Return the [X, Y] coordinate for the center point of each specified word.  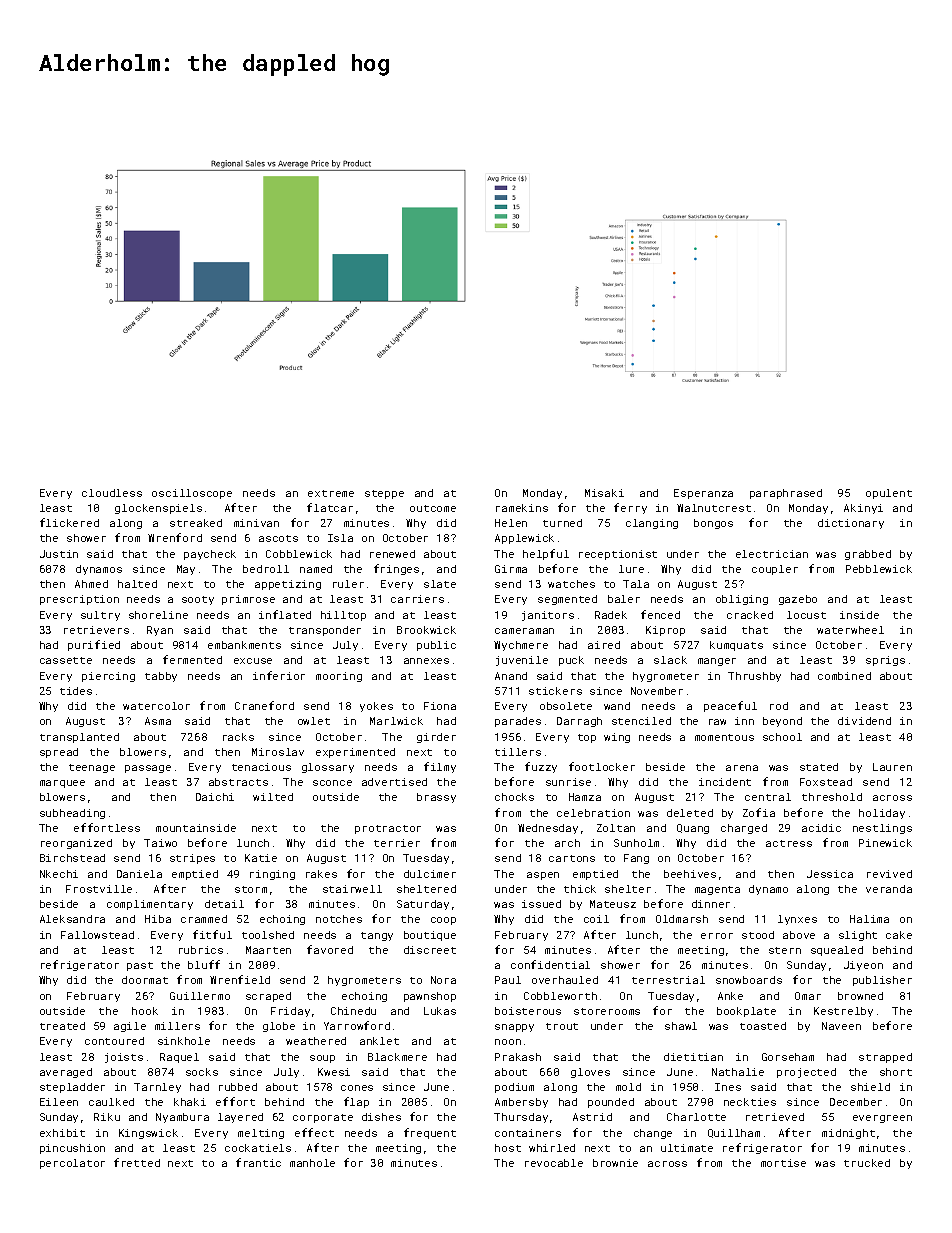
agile [130, 1027]
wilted [273, 797]
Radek [611, 615]
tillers [518, 752]
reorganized [76, 844]
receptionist [618, 555]
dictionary [851, 524]
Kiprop [665, 631]
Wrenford [175, 537]
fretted [137, 1162]
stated [819, 767]
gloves [590, 1073]
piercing [108, 677]
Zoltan [616, 828]
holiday [882, 814]
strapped [885, 1058]
